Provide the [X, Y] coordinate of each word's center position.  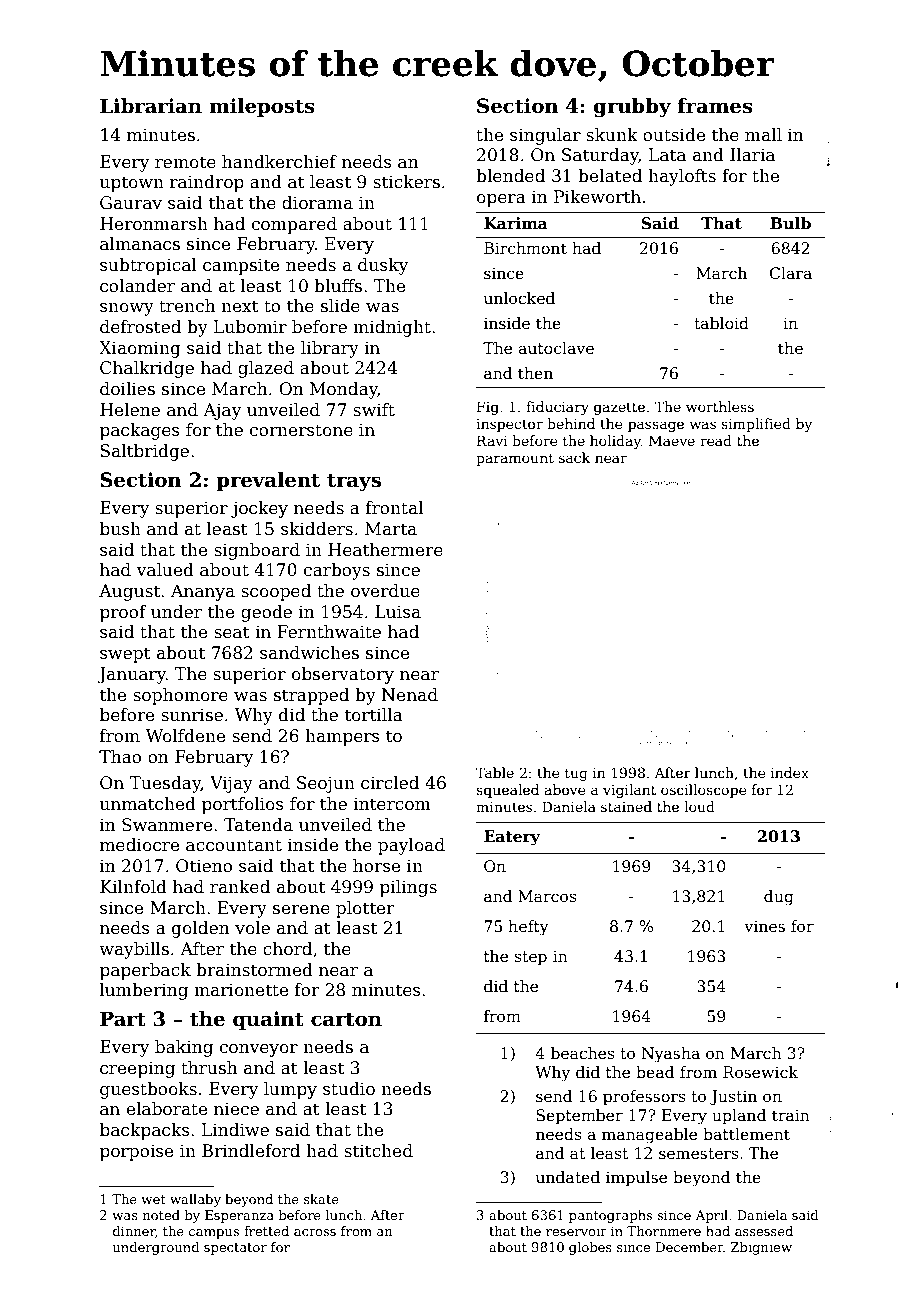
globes [590, 1248]
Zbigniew [761, 1248]
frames [715, 106]
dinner [134, 1232]
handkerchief [279, 162]
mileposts [262, 107]
